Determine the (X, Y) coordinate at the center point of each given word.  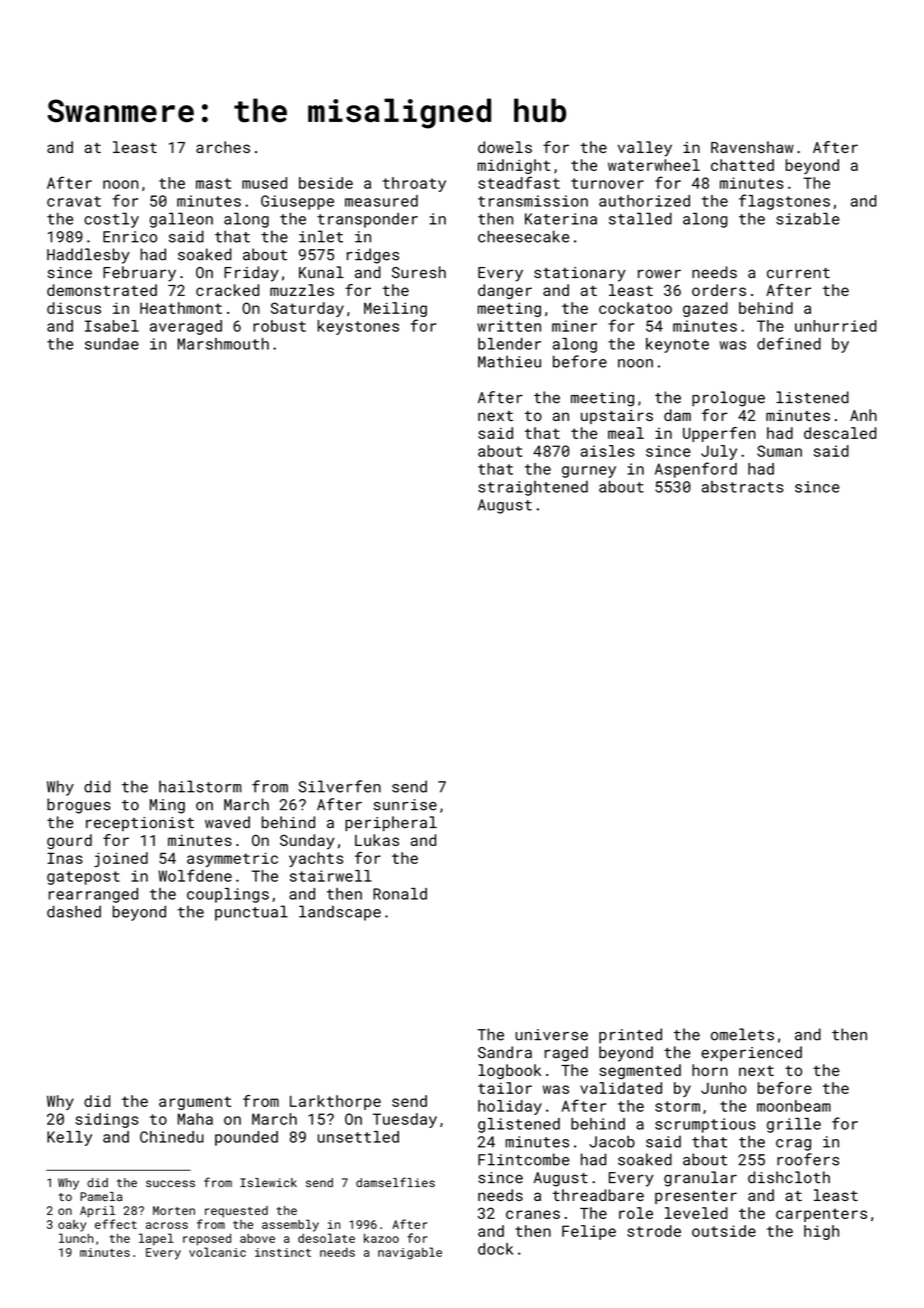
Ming (167, 806)
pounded (246, 1138)
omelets (742, 1034)
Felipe (589, 1232)
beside (326, 183)
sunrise (405, 805)
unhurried (836, 326)
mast (213, 183)
